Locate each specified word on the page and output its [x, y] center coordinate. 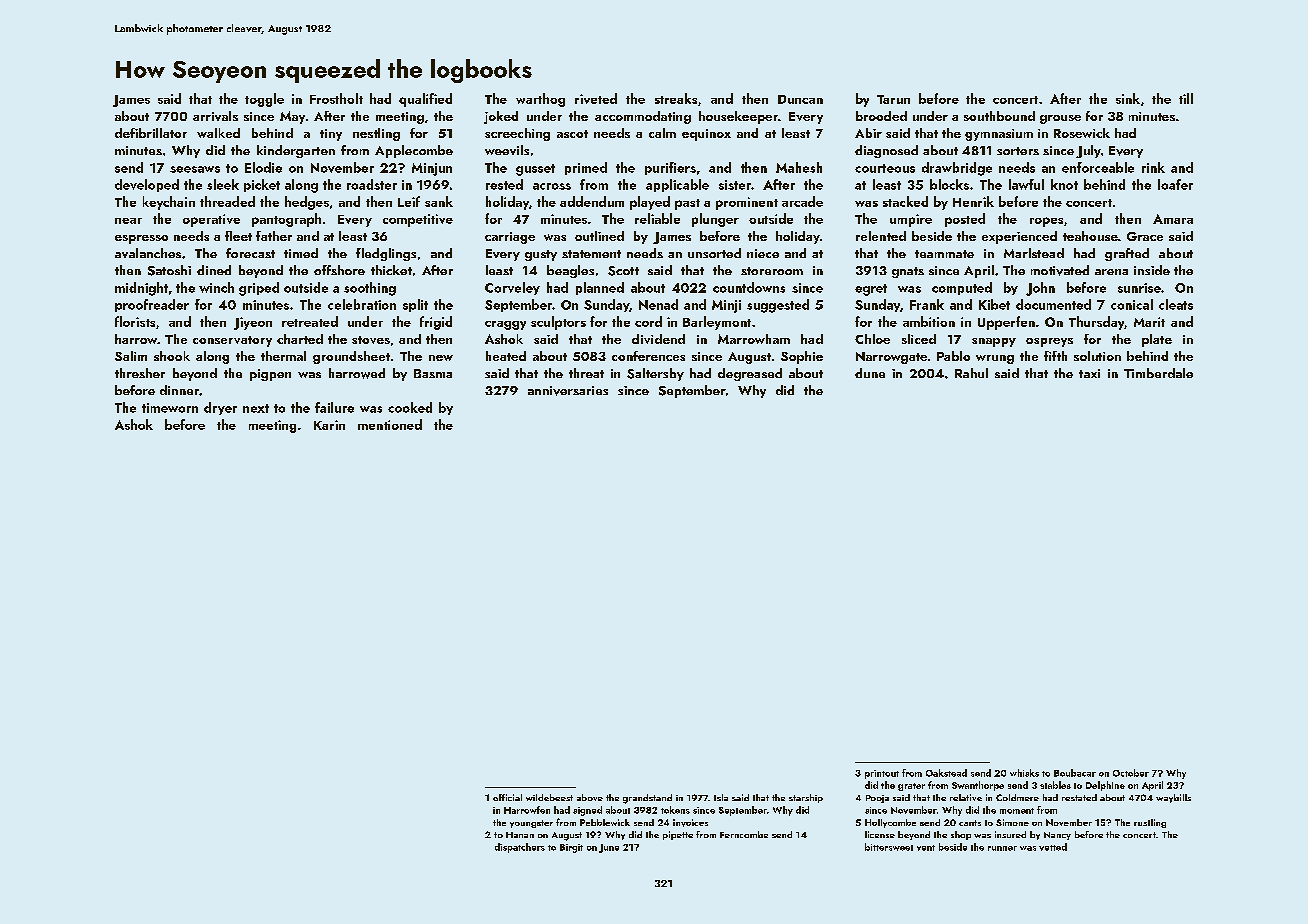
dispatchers [520, 848]
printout [882, 774]
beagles [570, 271]
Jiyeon [253, 323]
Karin [329, 425]
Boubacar [1075, 773]
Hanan [520, 835]
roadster [372, 184]
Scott [623, 271]
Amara [1173, 219]
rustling [1150, 823]
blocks [949, 184]
